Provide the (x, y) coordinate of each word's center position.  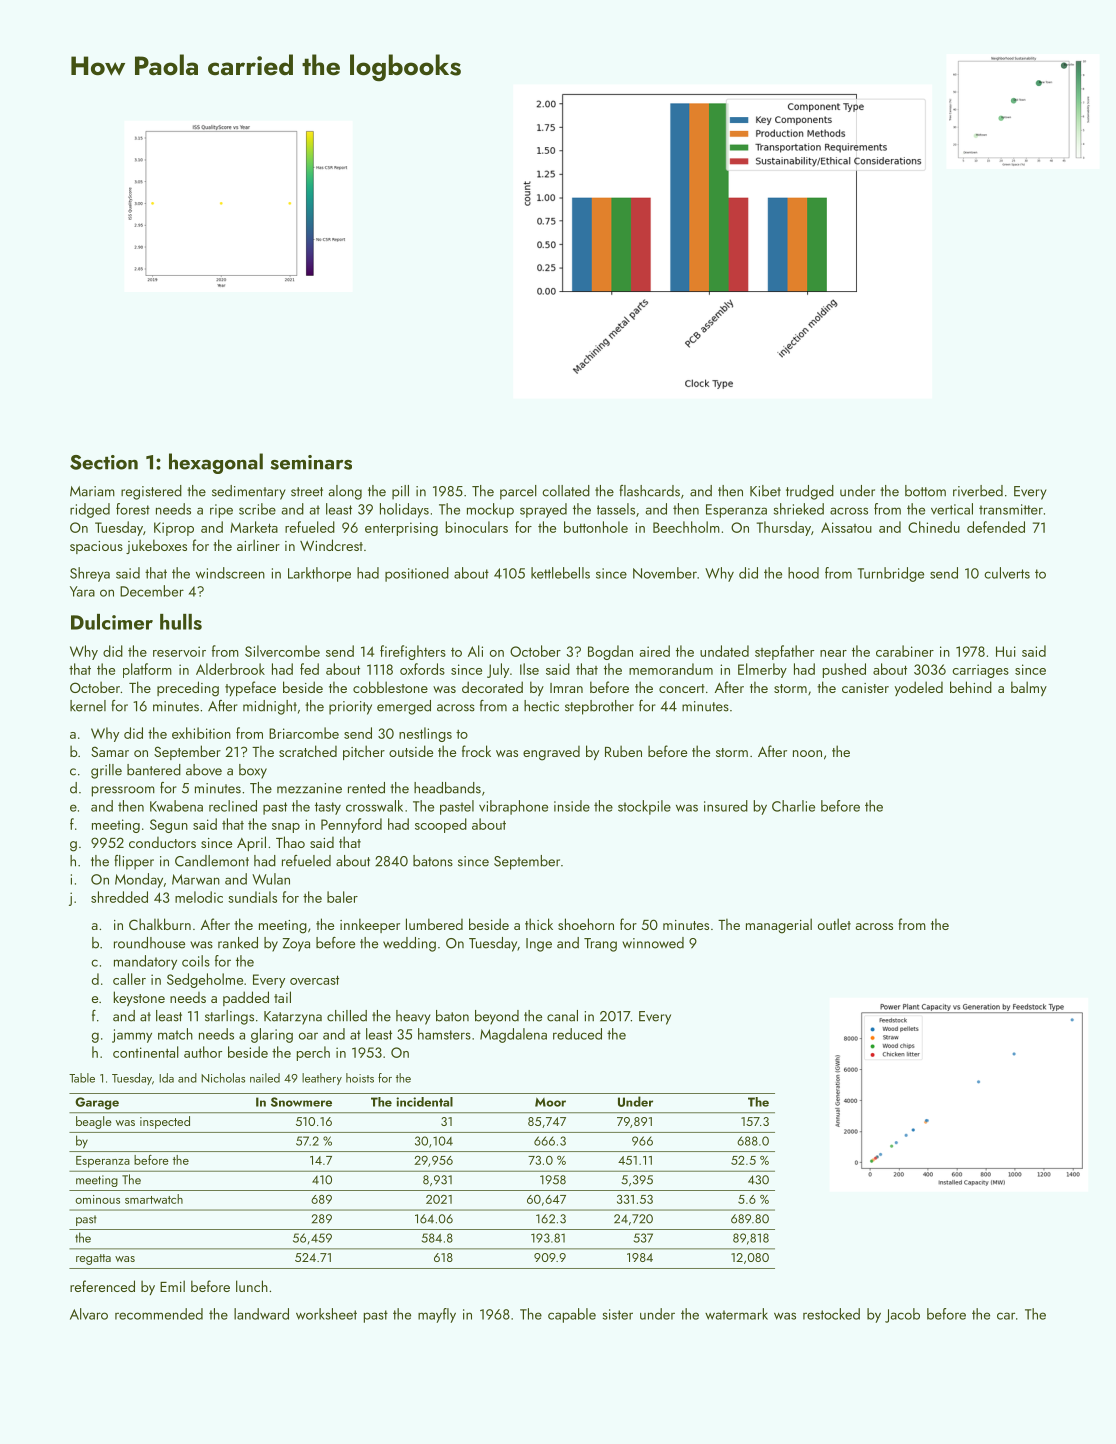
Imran (566, 688)
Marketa (254, 527)
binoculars (477, 527)
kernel (88, 706)
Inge (539, 945)
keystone (139, 998)
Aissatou (846, 527)
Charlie (793, 806)
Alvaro (89, 1314)
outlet (834, 924)
